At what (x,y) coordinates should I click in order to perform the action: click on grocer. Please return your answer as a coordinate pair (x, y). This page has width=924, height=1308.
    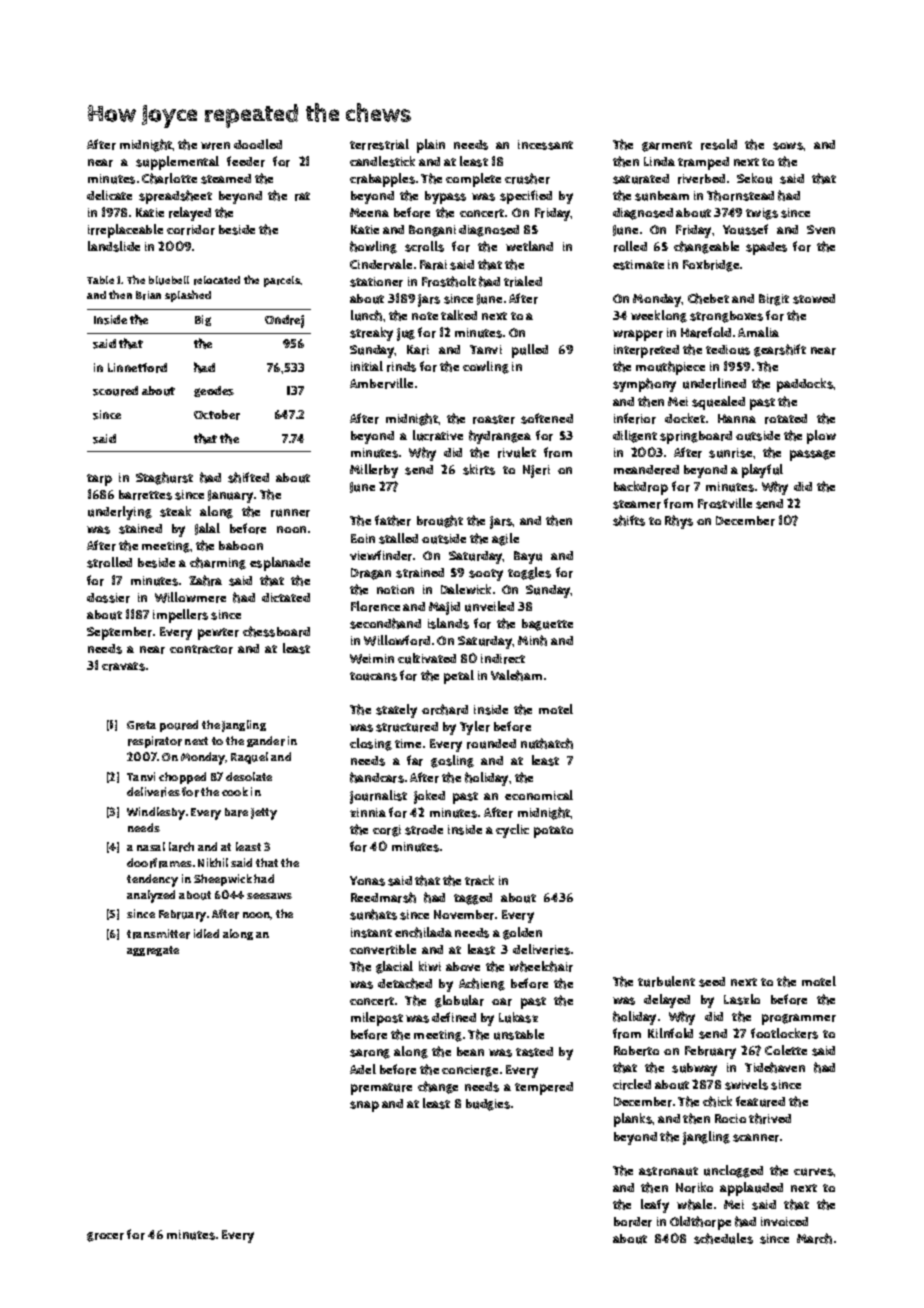
    Looking at the image, I should click on (105, 1237).
